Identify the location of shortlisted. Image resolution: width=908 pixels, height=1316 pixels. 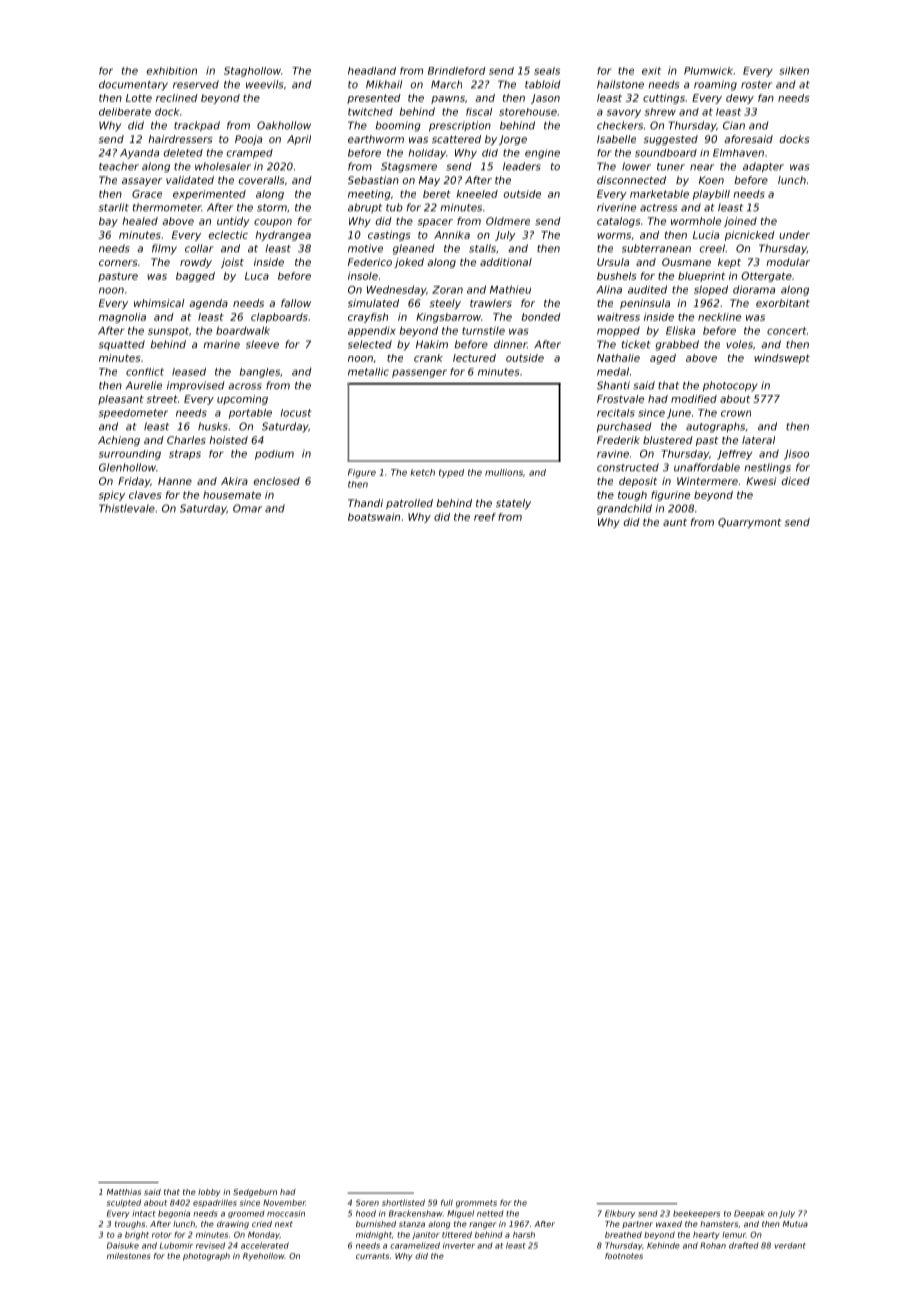
(403, 1202).
